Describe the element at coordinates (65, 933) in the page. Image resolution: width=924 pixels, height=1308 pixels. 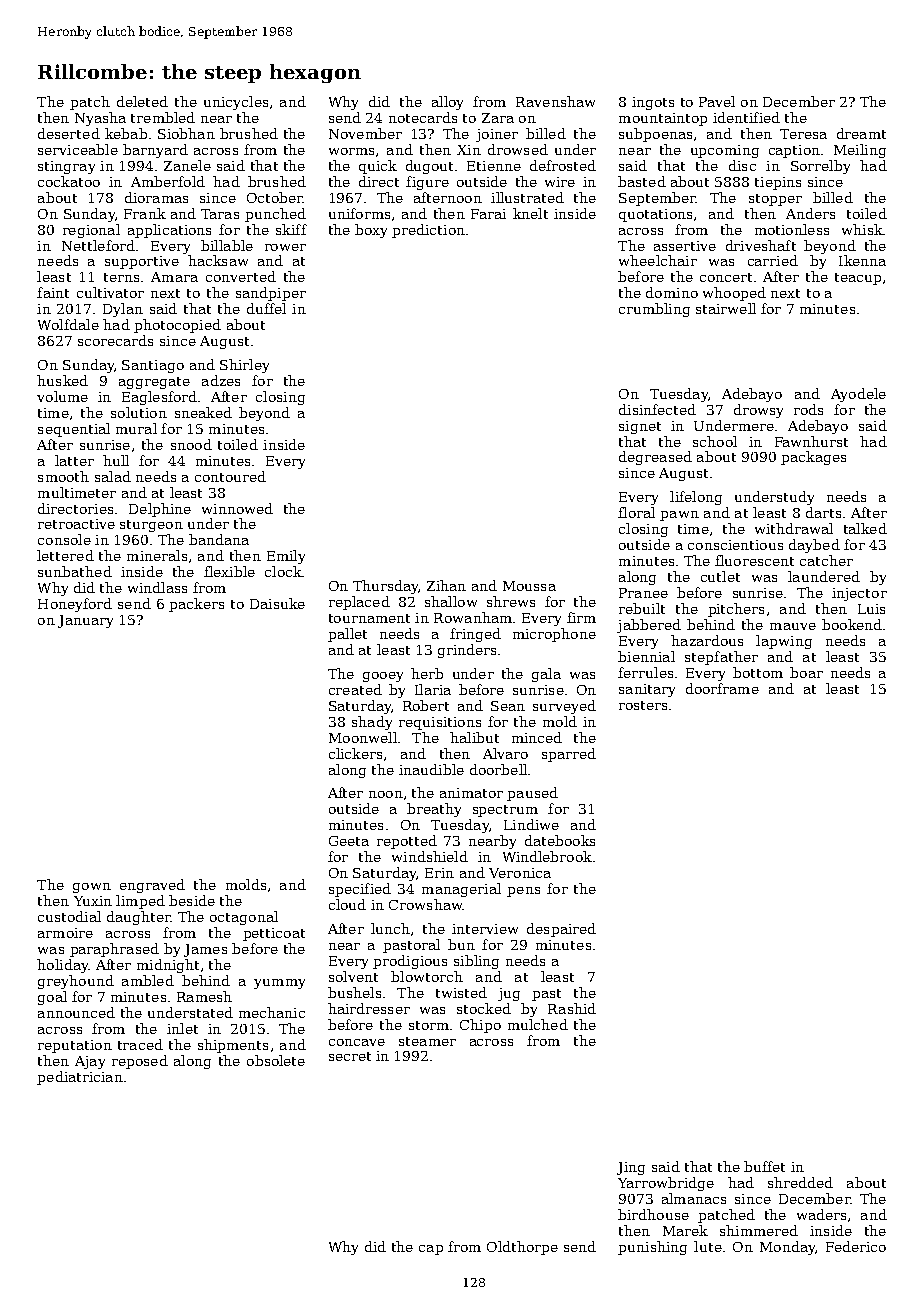
I see `armoire` at that location.
